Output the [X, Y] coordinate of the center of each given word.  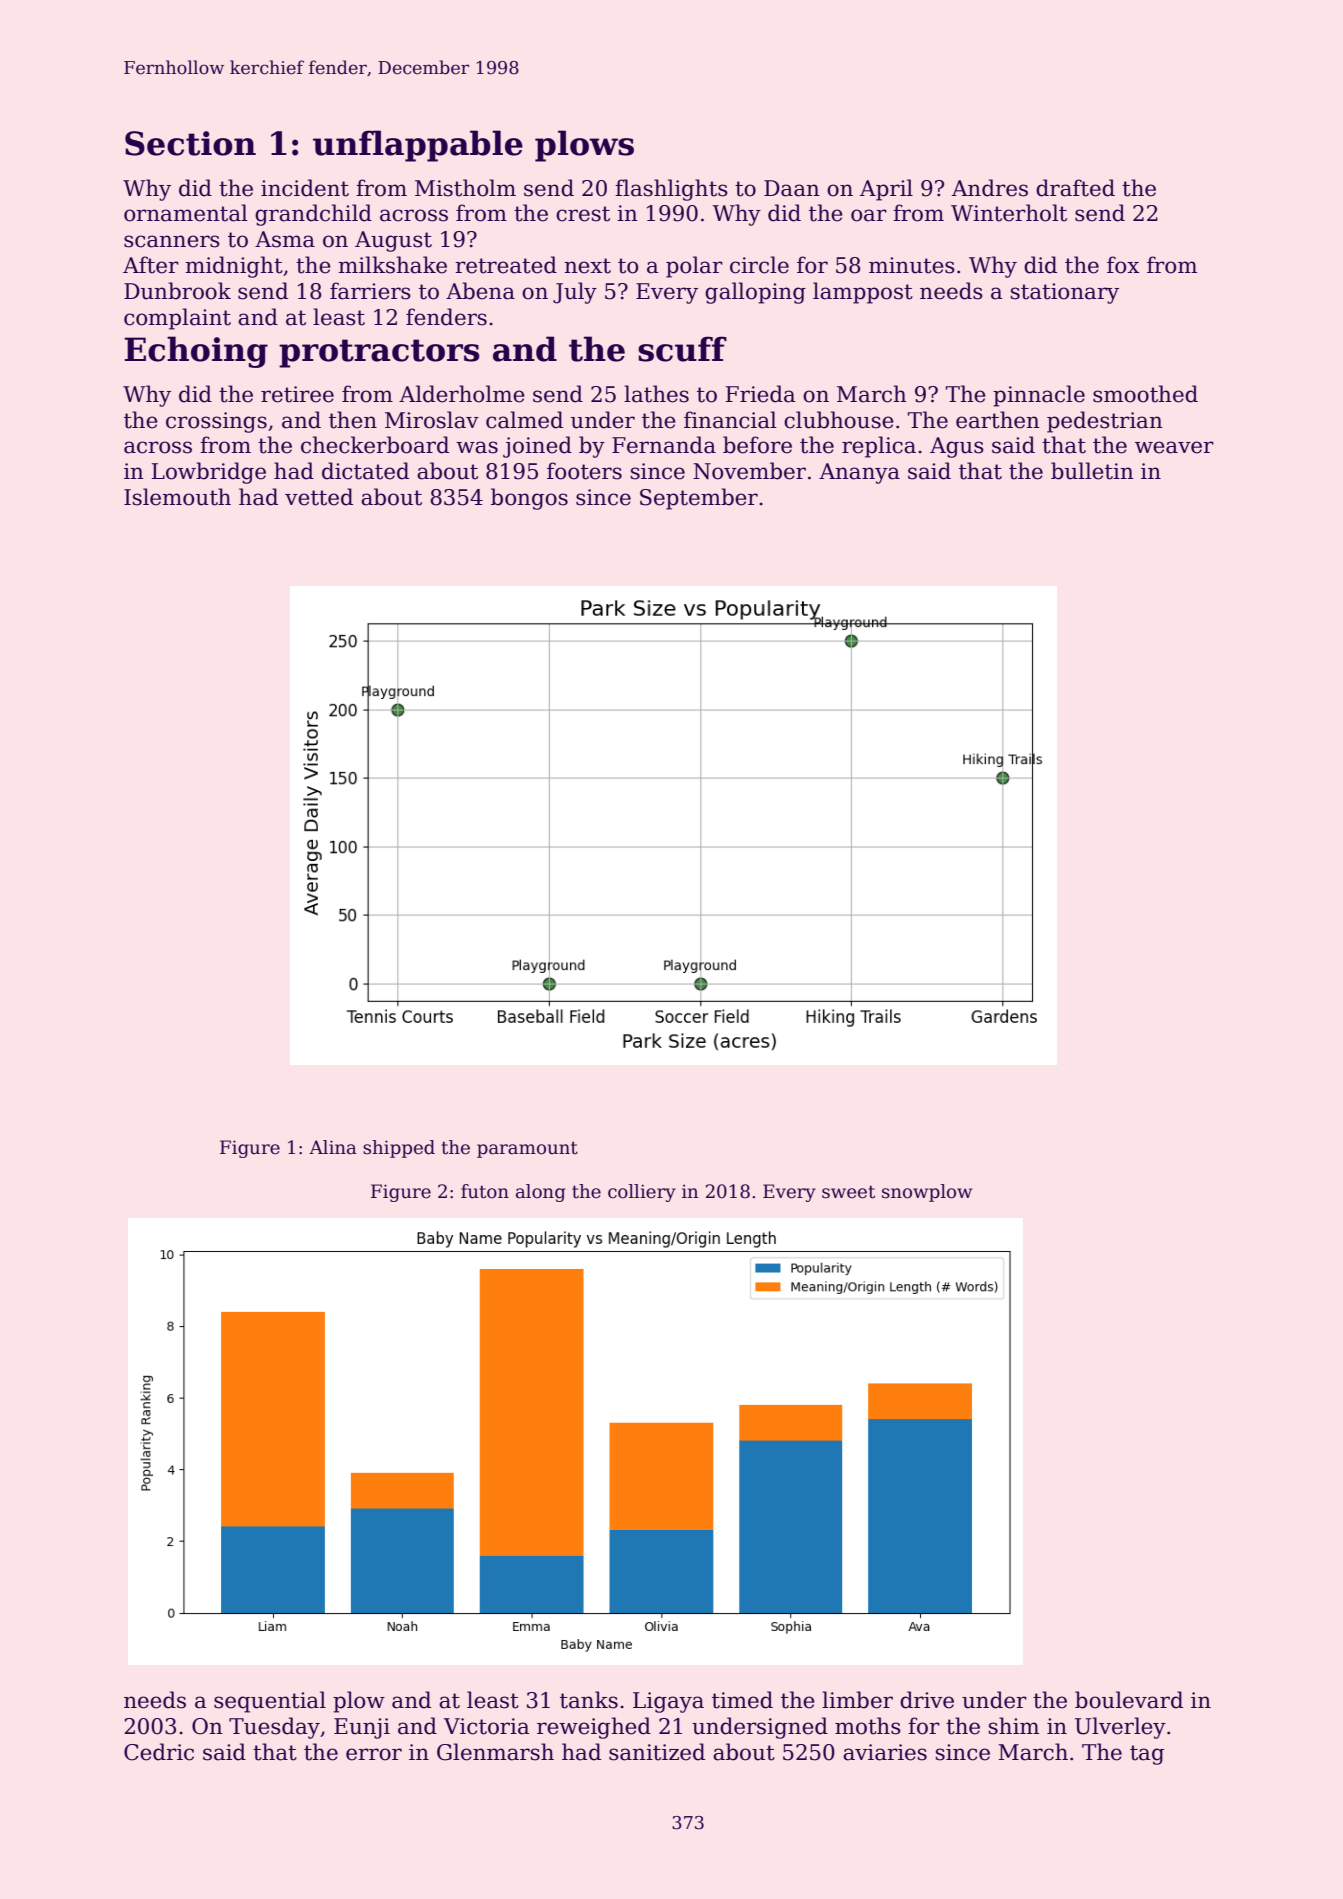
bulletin [1092, 471]
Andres [990, 188]
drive [927, 1700]
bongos [529, 499]
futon [485, 1191]
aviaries [885, 1752]
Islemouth [177, 497]
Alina [333, 1147]
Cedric [159, 1752]
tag [1147, 1755]
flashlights [671, 190]
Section [190, 143]
